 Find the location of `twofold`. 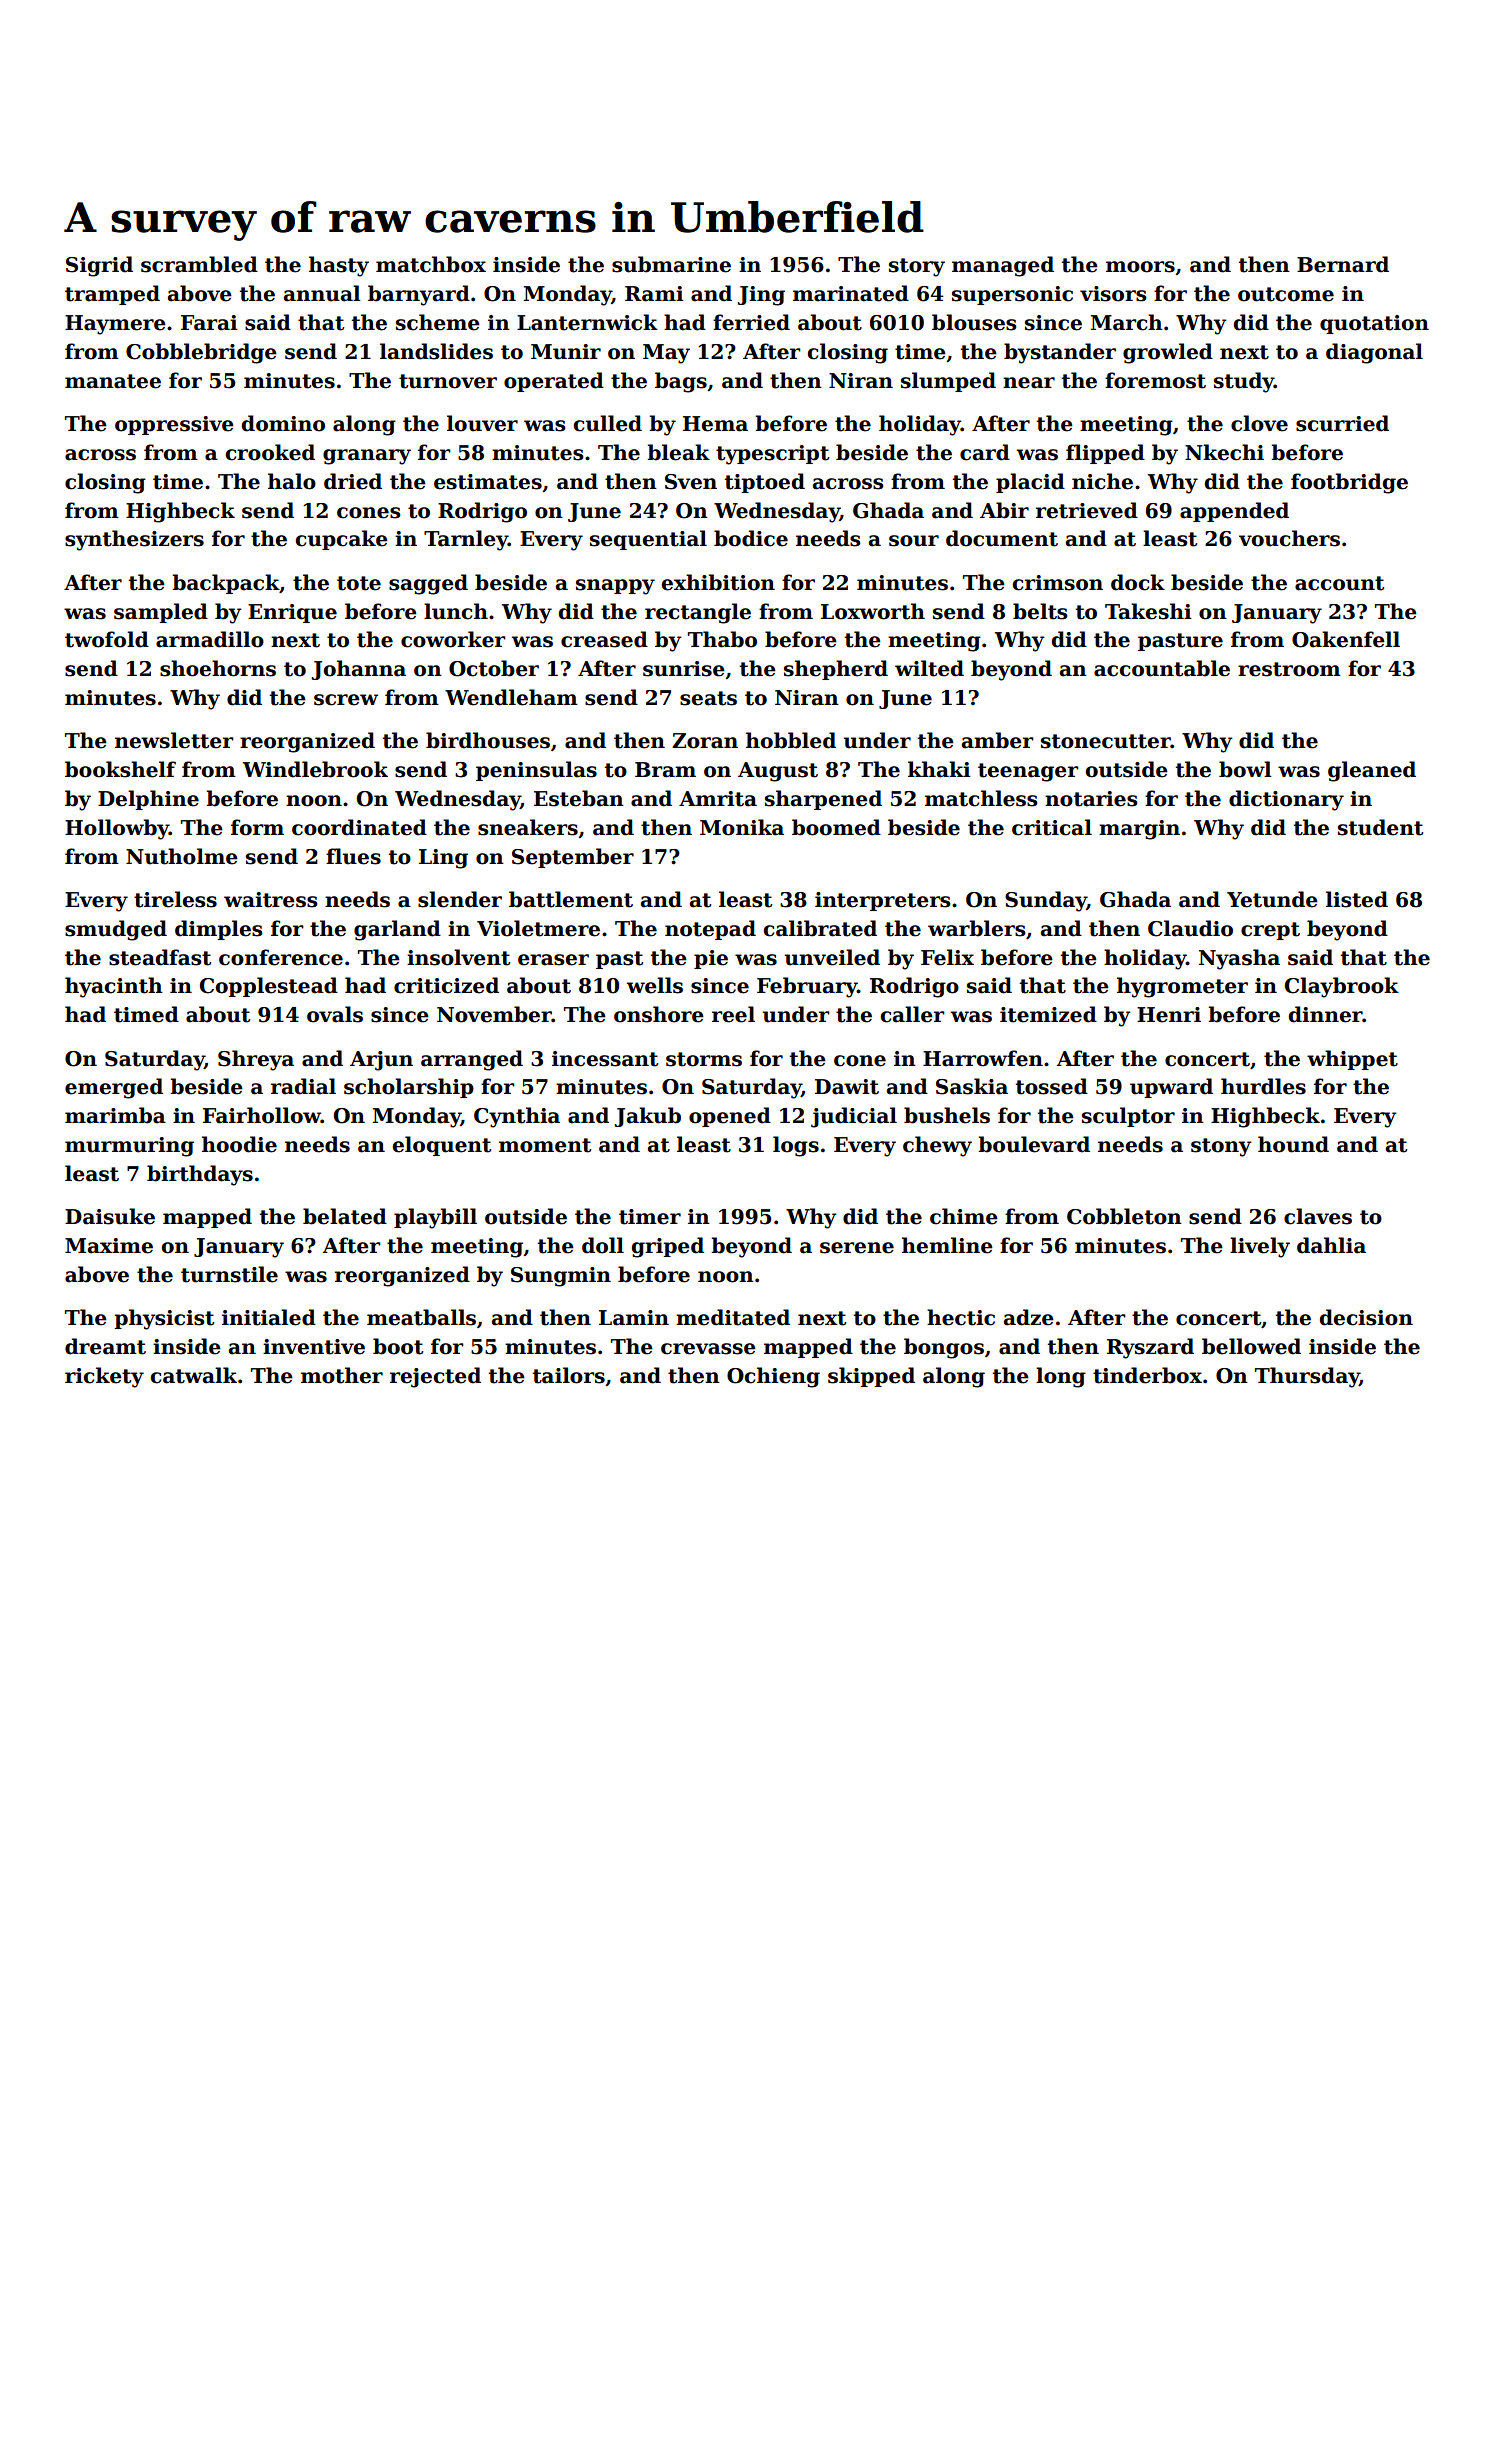

twofold is located at coordinates (107, 639).
